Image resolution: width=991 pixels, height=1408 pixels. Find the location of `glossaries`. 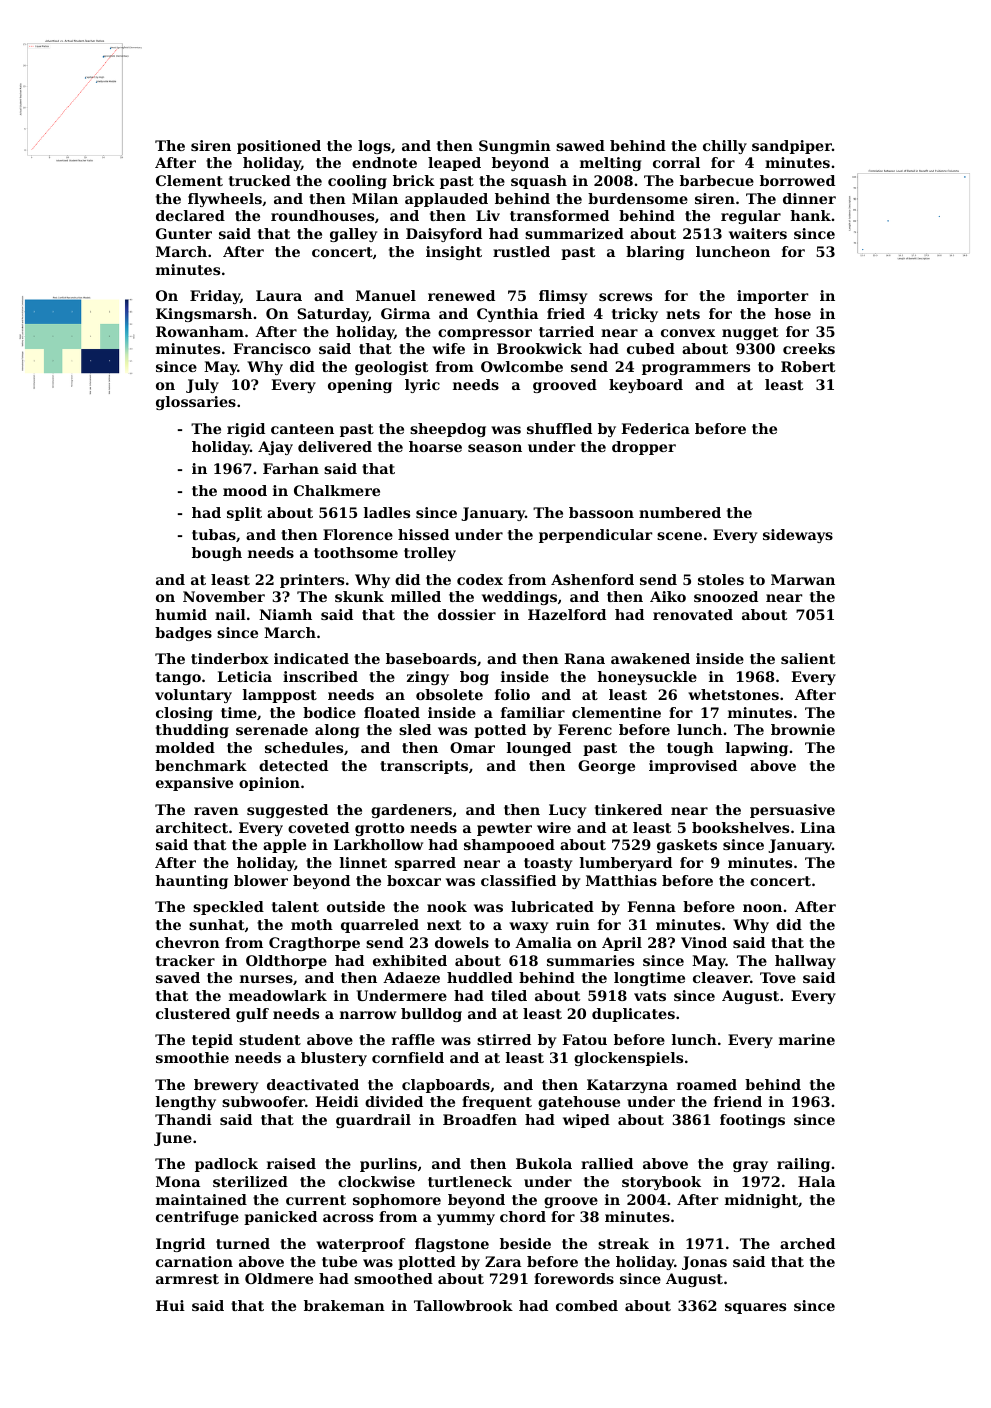

glossaries is located at coordinates (196, 403).
